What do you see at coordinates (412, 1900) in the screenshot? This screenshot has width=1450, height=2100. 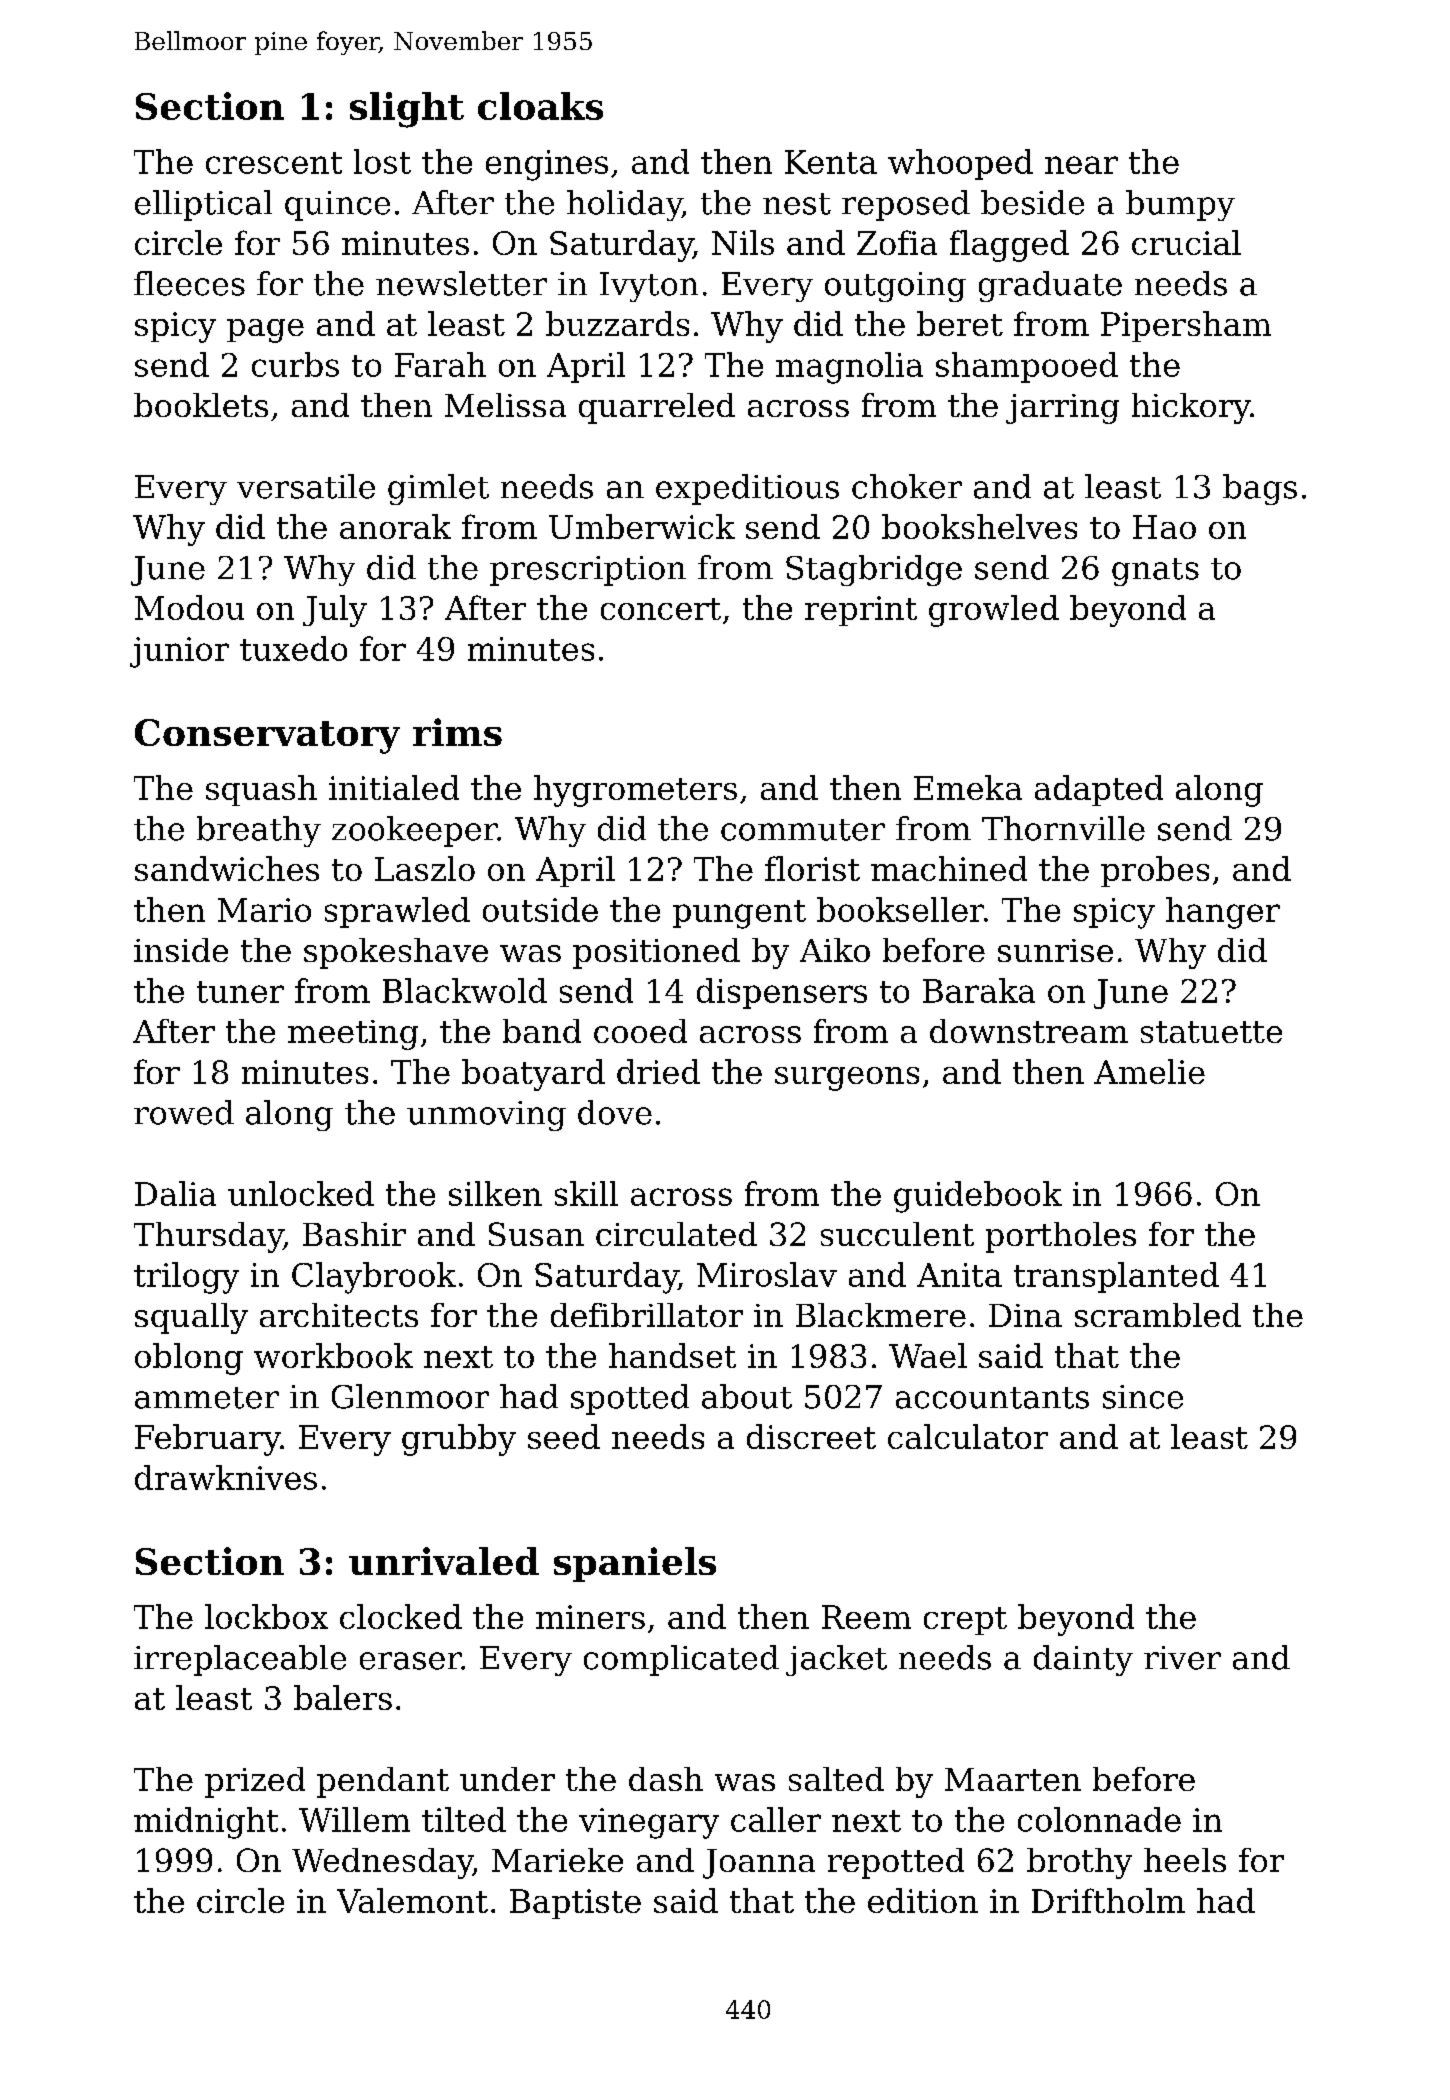 I see `Valemont` at bounding box center [412, 1900].
